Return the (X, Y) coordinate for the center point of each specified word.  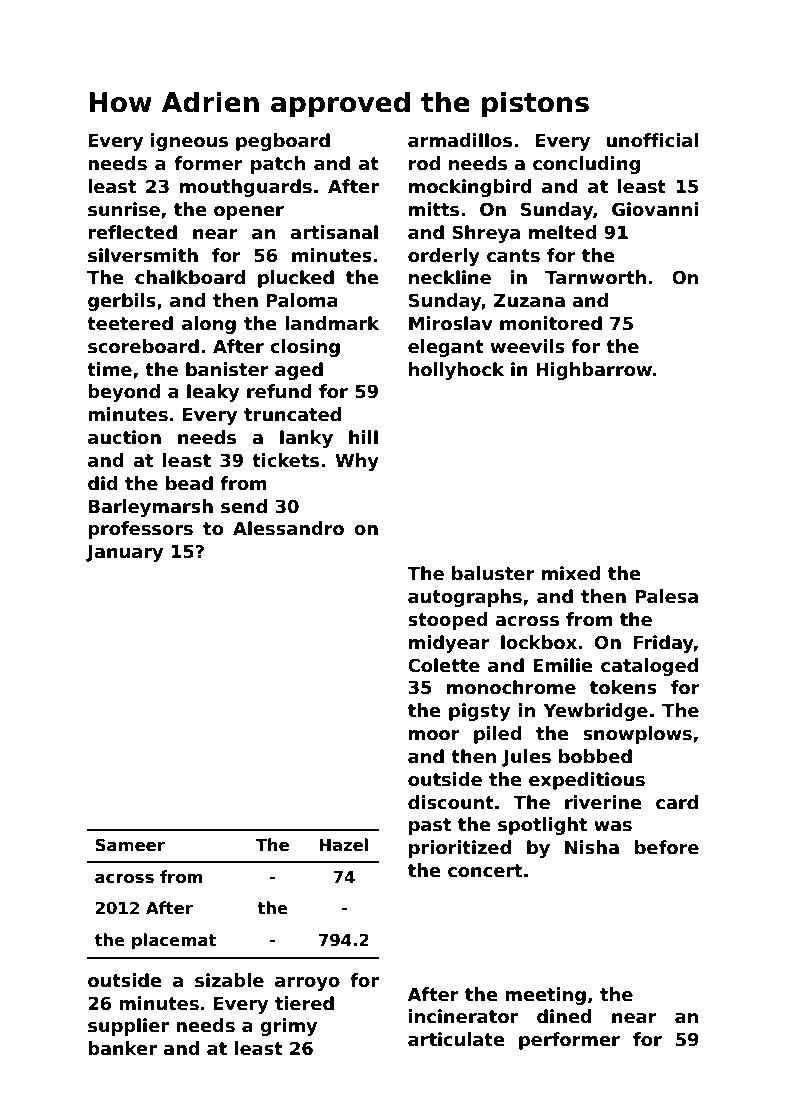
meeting (545, 996)
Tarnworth (595, 277)
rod (424, 163)
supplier (128, 1027)
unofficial (652, 140)
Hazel (343, 845)
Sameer (130, 845)
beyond (124, 393)
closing (305, 348)
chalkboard (190, 277)
